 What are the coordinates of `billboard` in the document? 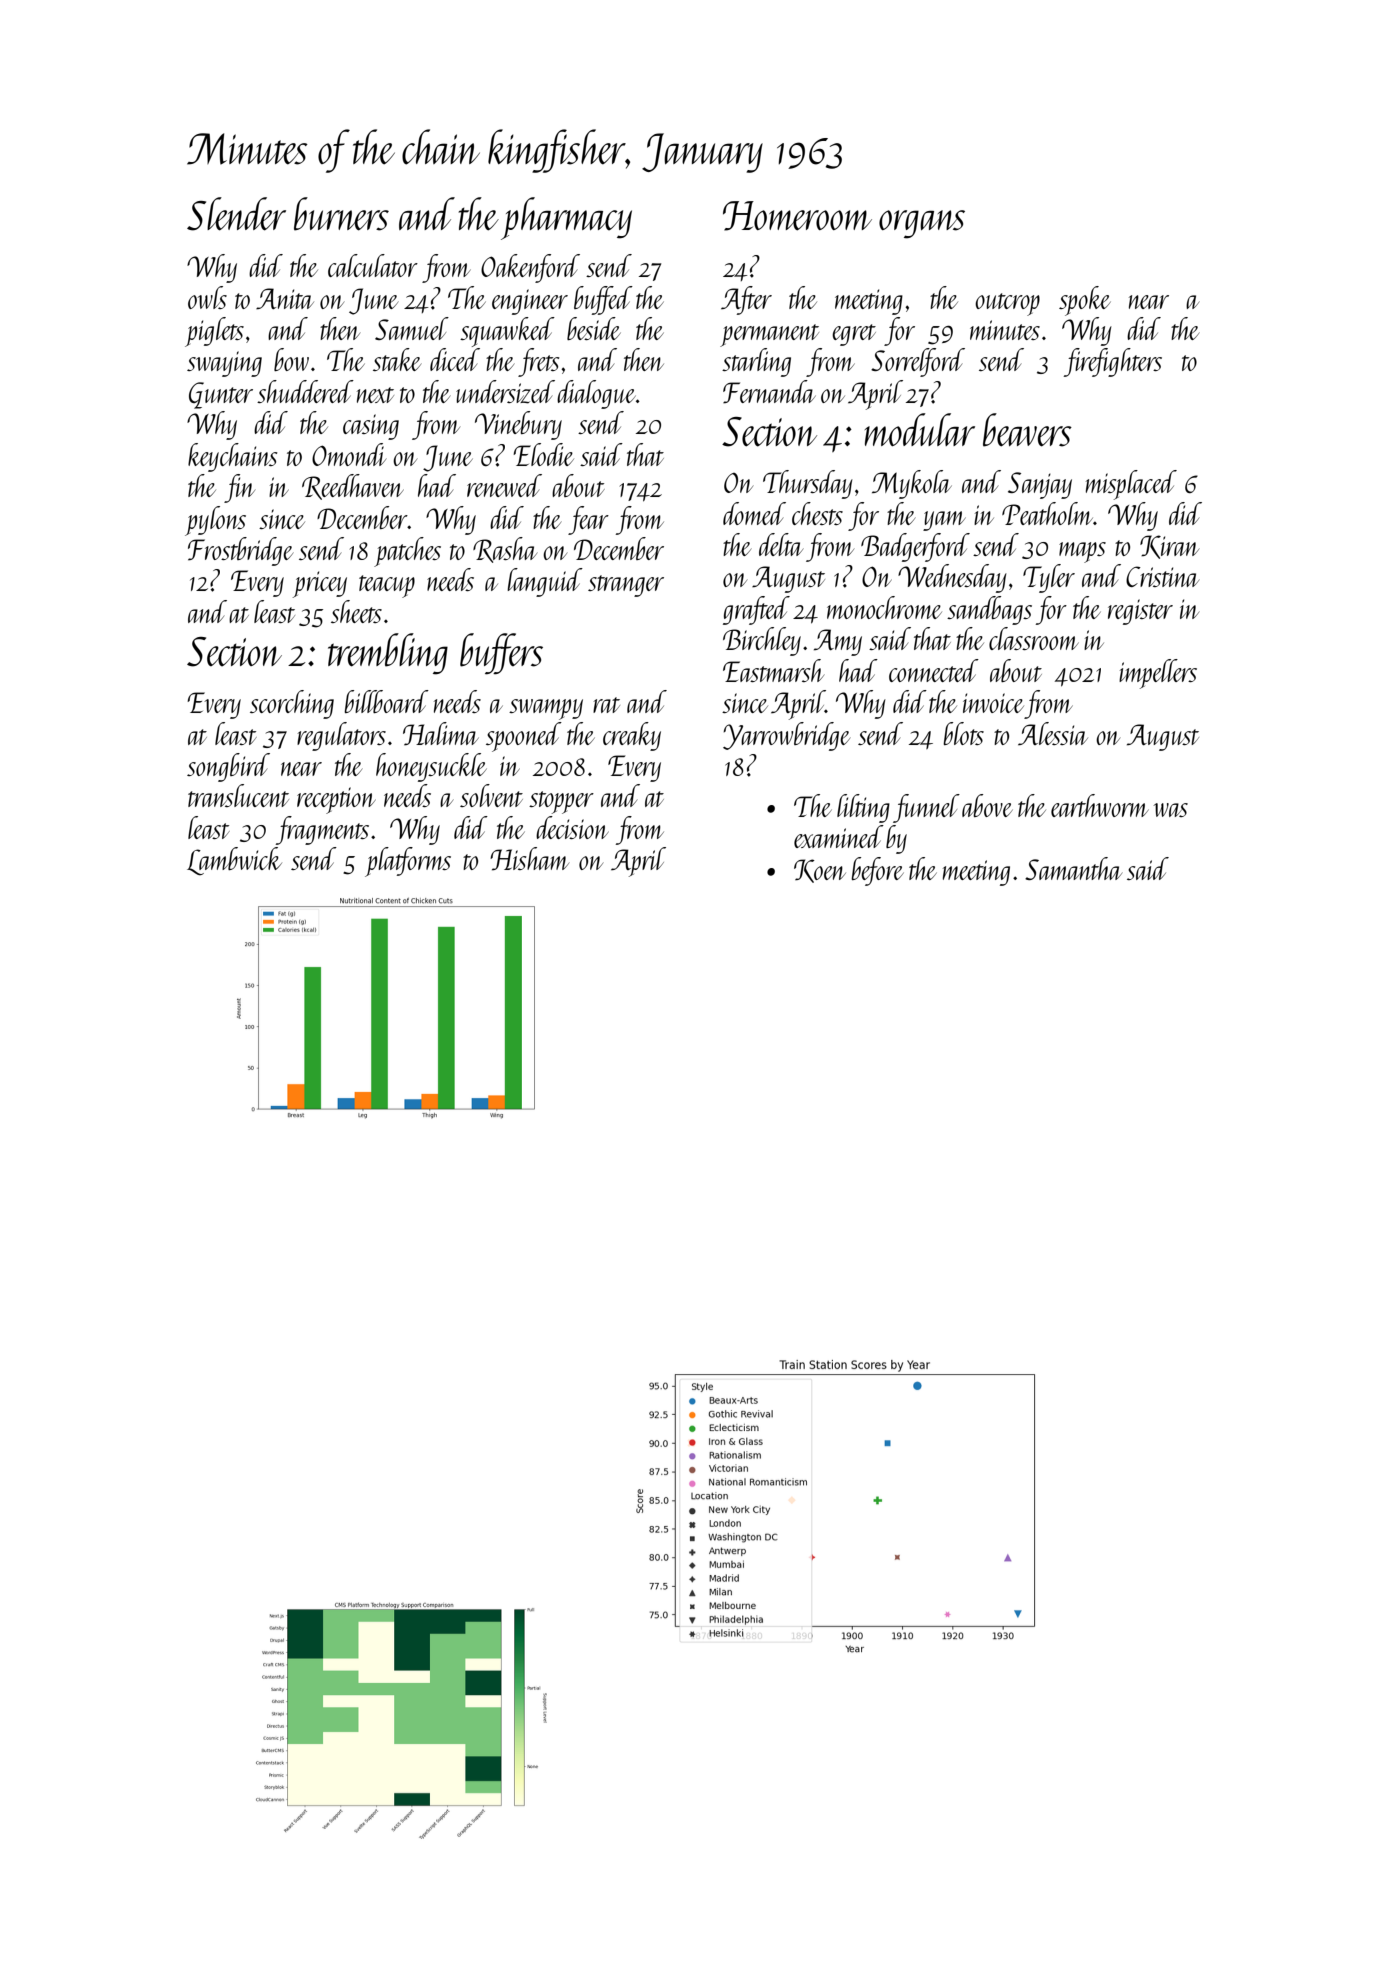 It's located at (386, 701).
